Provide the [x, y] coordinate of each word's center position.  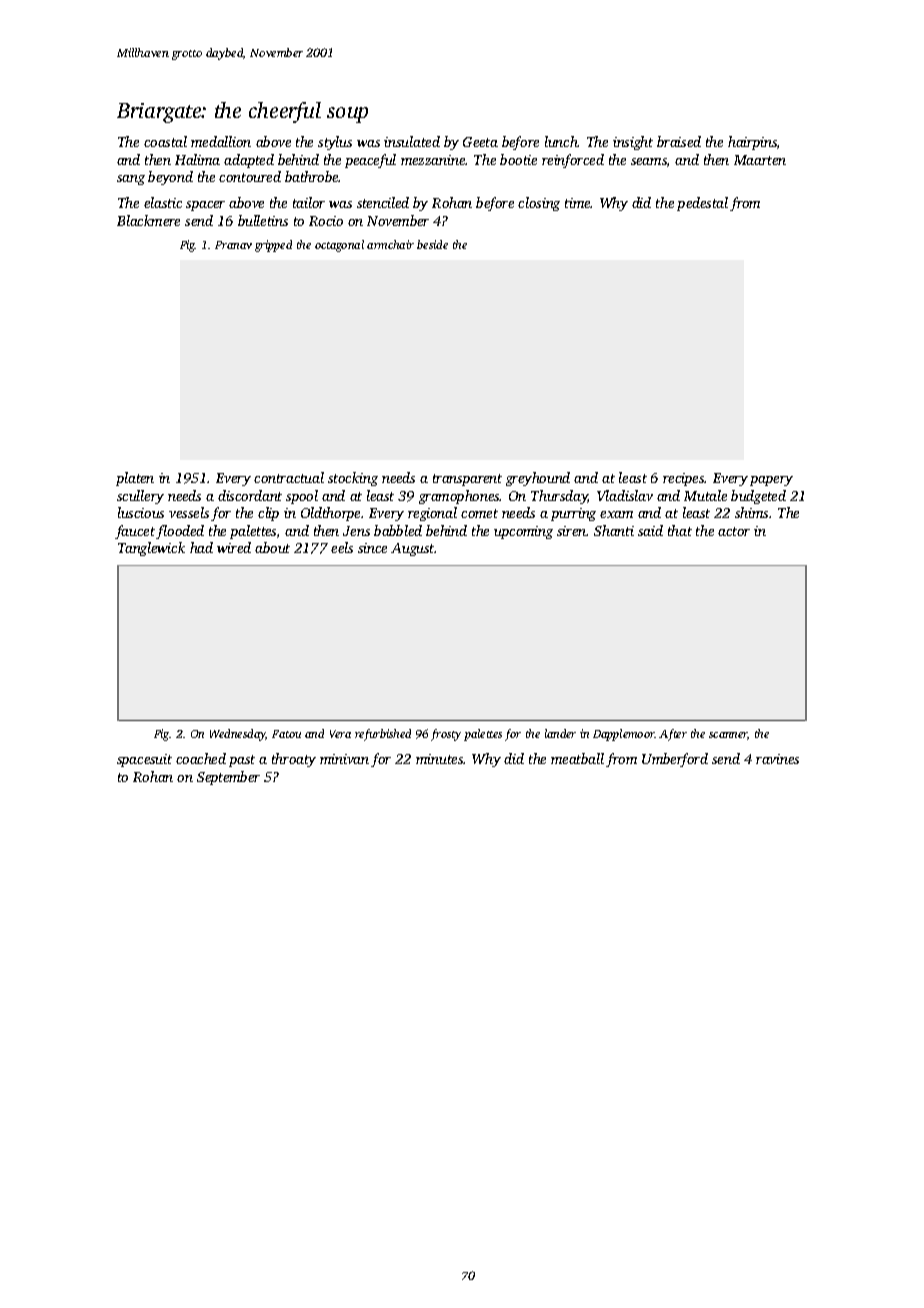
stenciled [383, 202]
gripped [273, 246]
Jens [356, 531]
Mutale [705, 495]
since [372, 548]
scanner [728, 736]
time [578, 203]
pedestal [702, 204]
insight [633, 143]
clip [268, 514]
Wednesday [238, 735]
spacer [205, 206]
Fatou [286, 734]
